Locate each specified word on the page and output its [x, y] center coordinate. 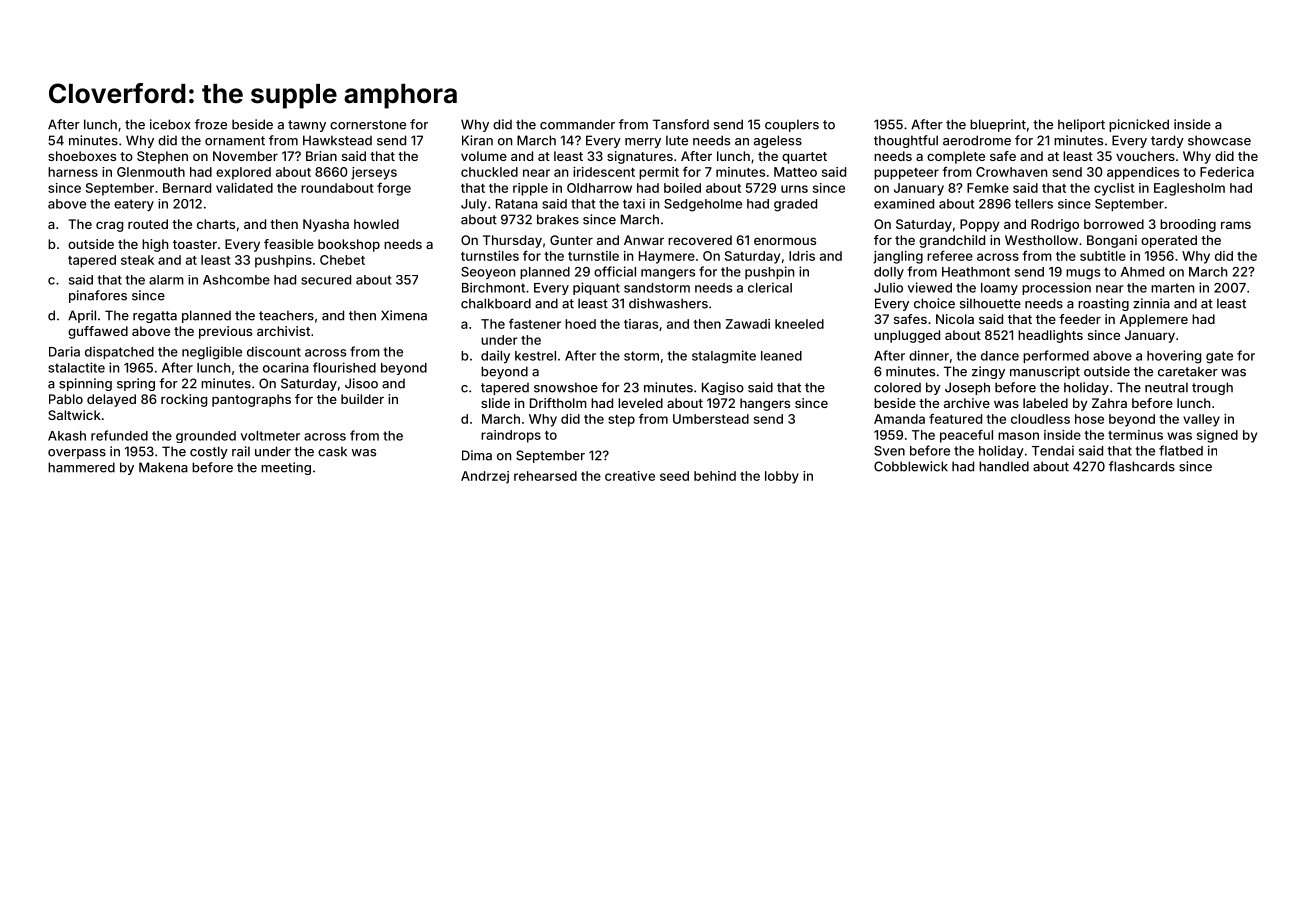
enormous [785, 241]
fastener [535, 323]
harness [73, 172]
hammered [81, 467]
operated [1169, 241]
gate [1219, 357]
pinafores [98, 296]
